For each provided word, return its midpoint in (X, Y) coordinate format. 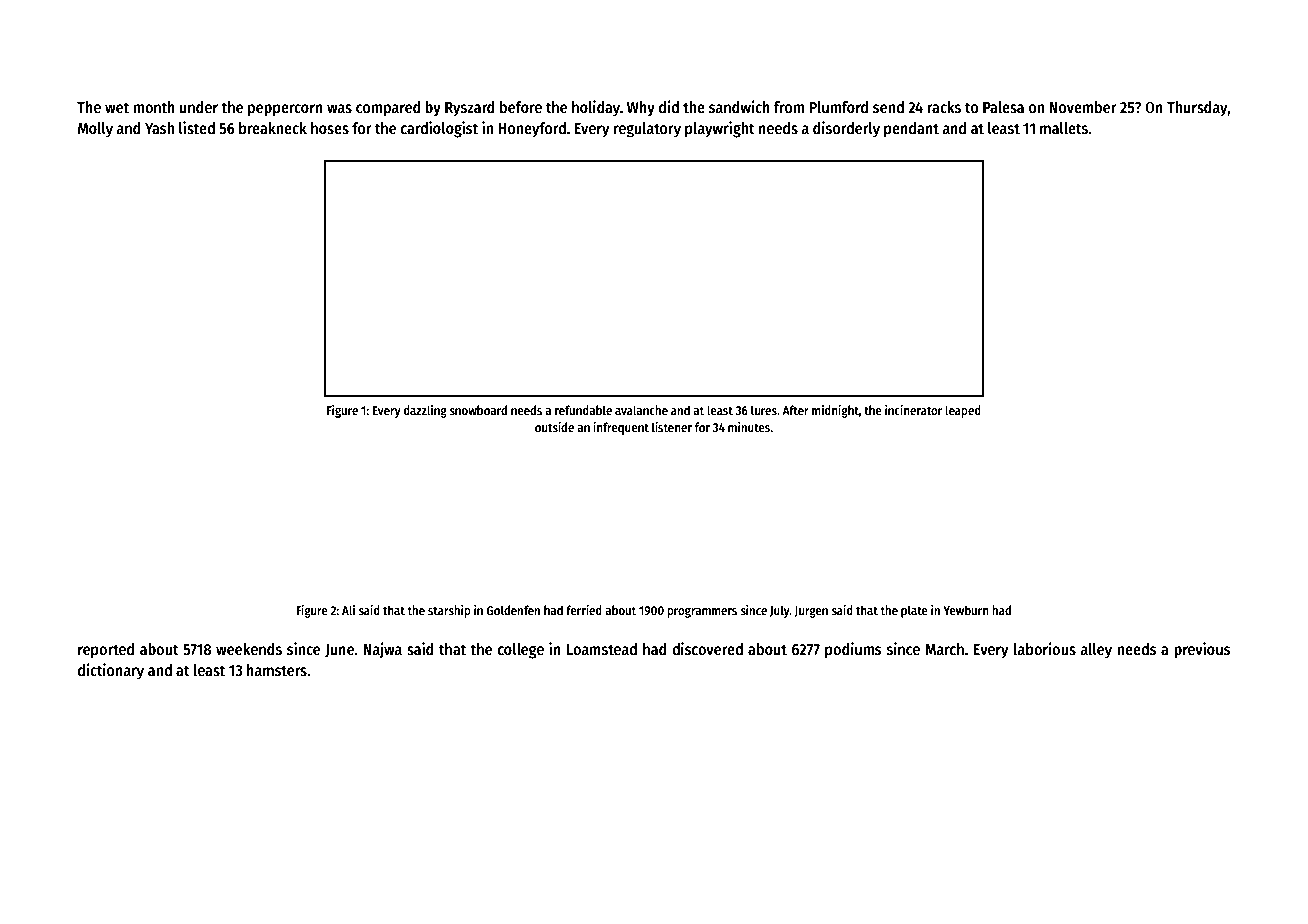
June (339, 651)
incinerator (913, 410)
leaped (963, 411)
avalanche (641, 410)
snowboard (478, 410)
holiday (596, 108)
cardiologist (439, 129)
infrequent (621, 428)
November (1083, 107)
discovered (707, 648)
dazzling (425, 411)
